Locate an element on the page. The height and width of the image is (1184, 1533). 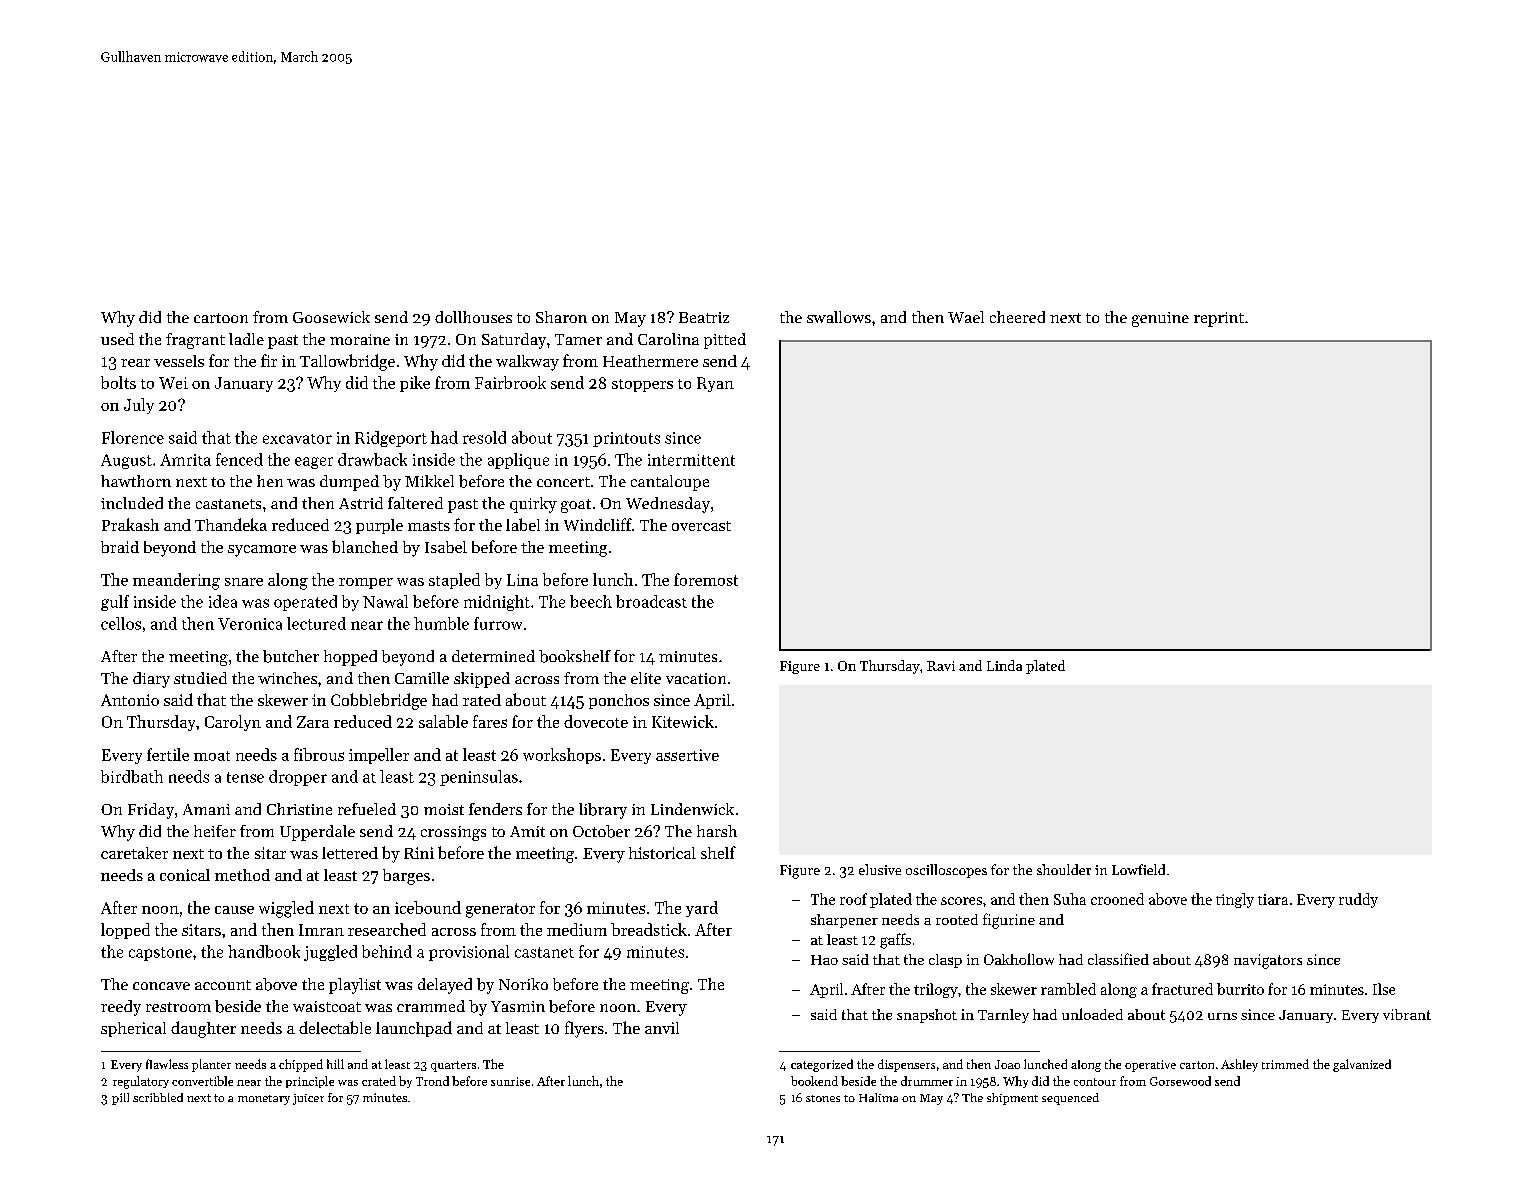
harsh is located at coordinates (717, 831).
